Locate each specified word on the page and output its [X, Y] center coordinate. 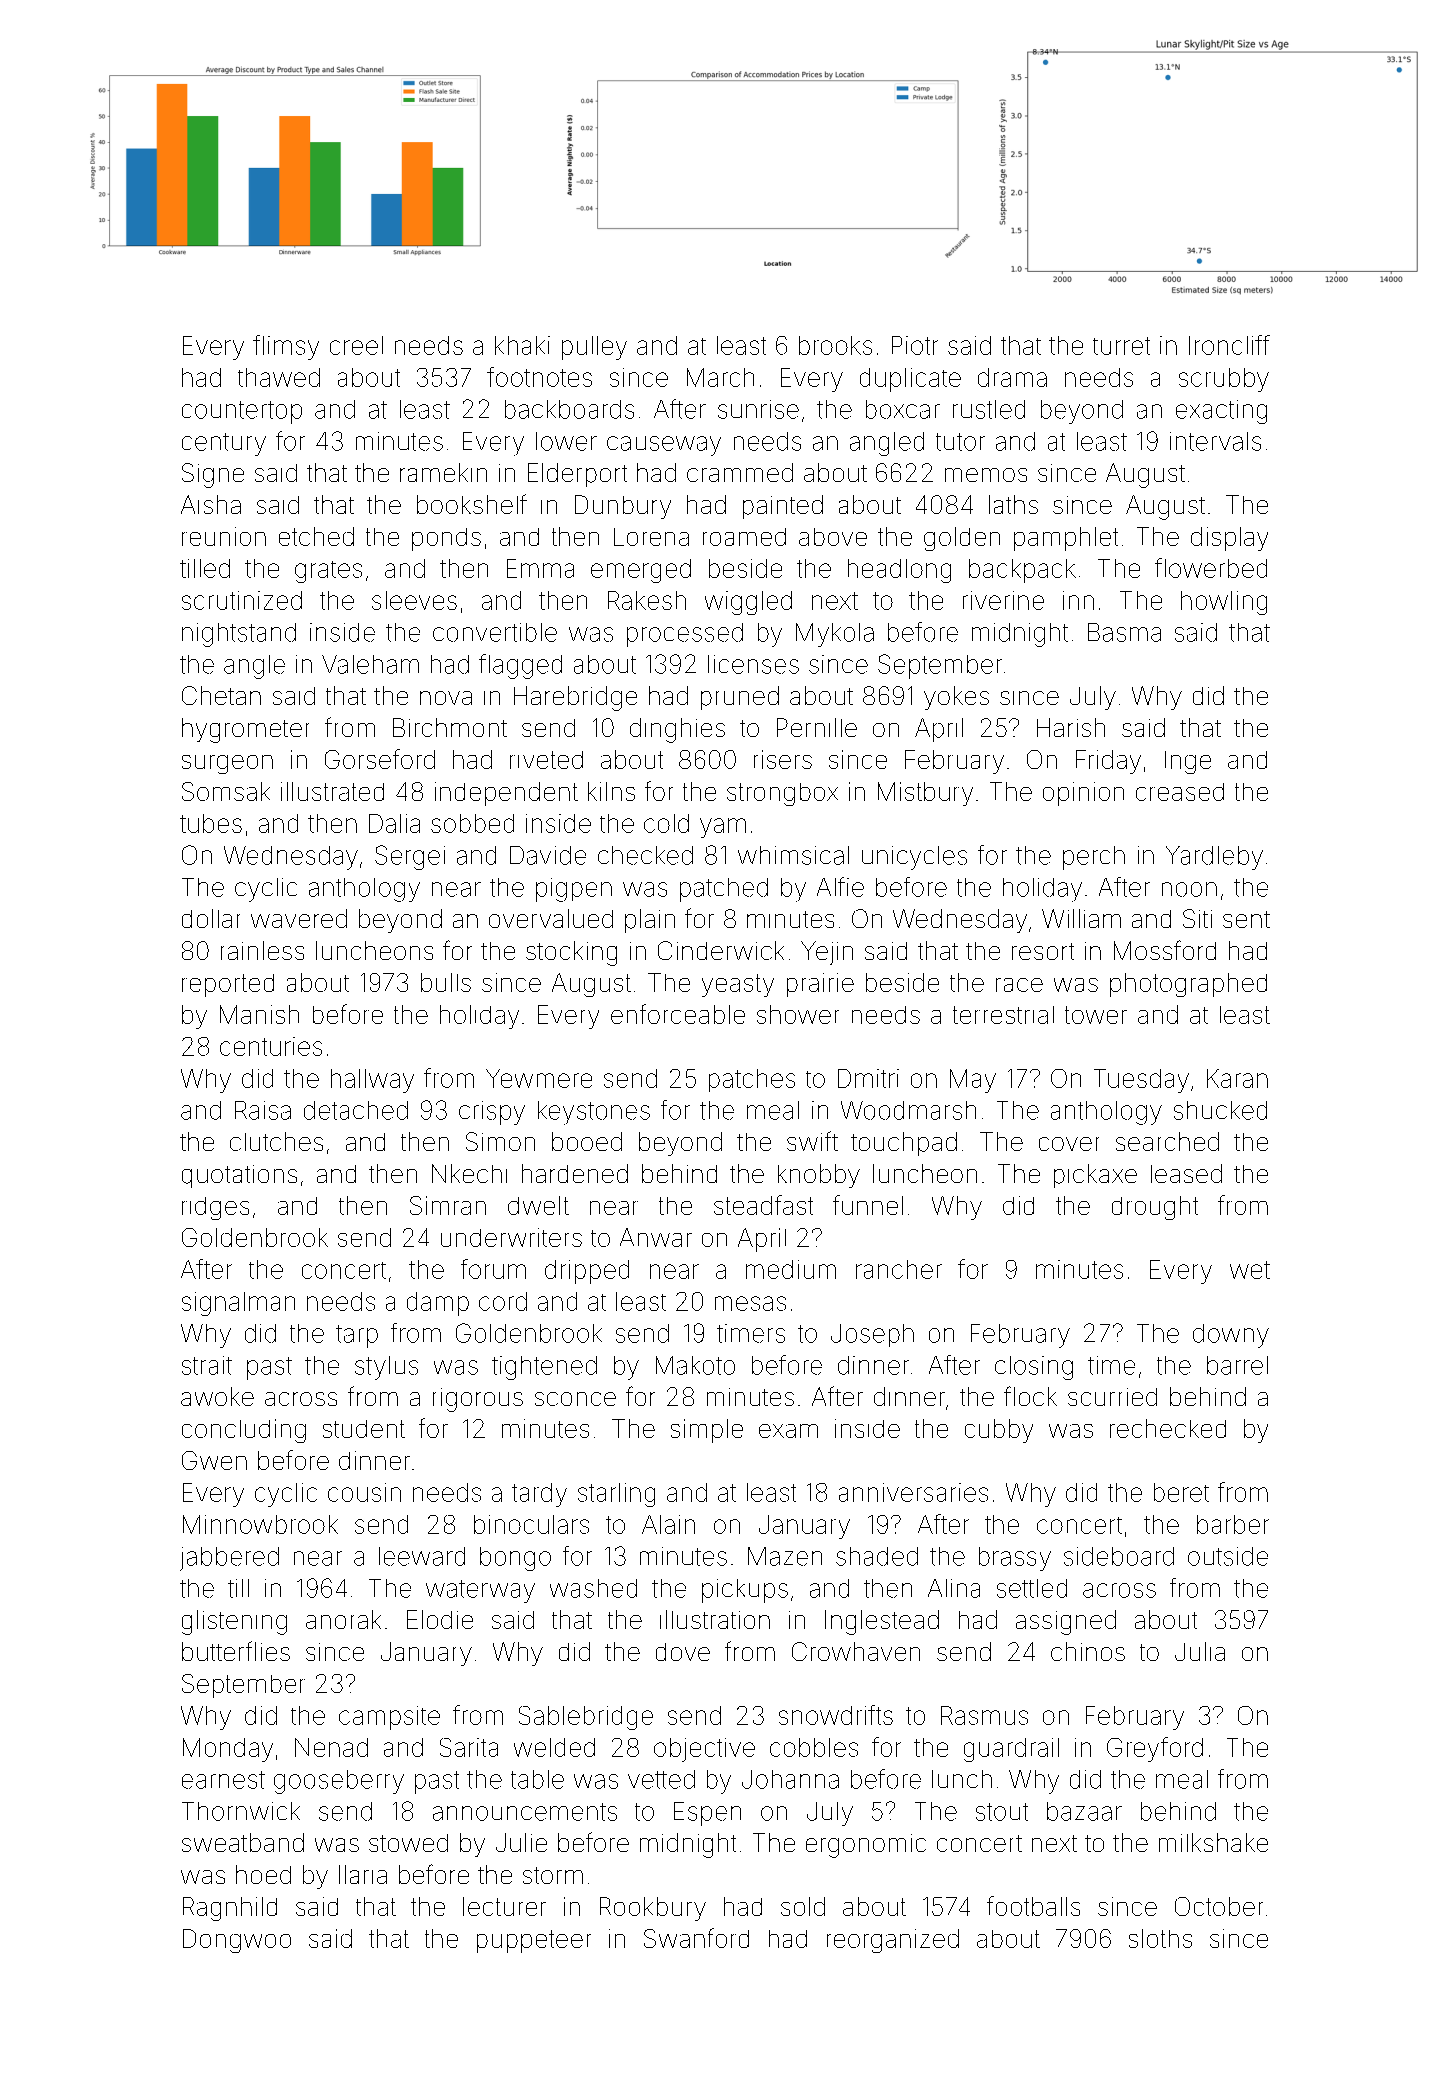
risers [783, 759]
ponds [446, 539]
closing [1034, 1368]
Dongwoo [237, 1941]
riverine [1003, 600]
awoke [217, 1396]
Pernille [817, 727]
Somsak [226, 791]
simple [707, 1431]
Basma [1124, 632]
